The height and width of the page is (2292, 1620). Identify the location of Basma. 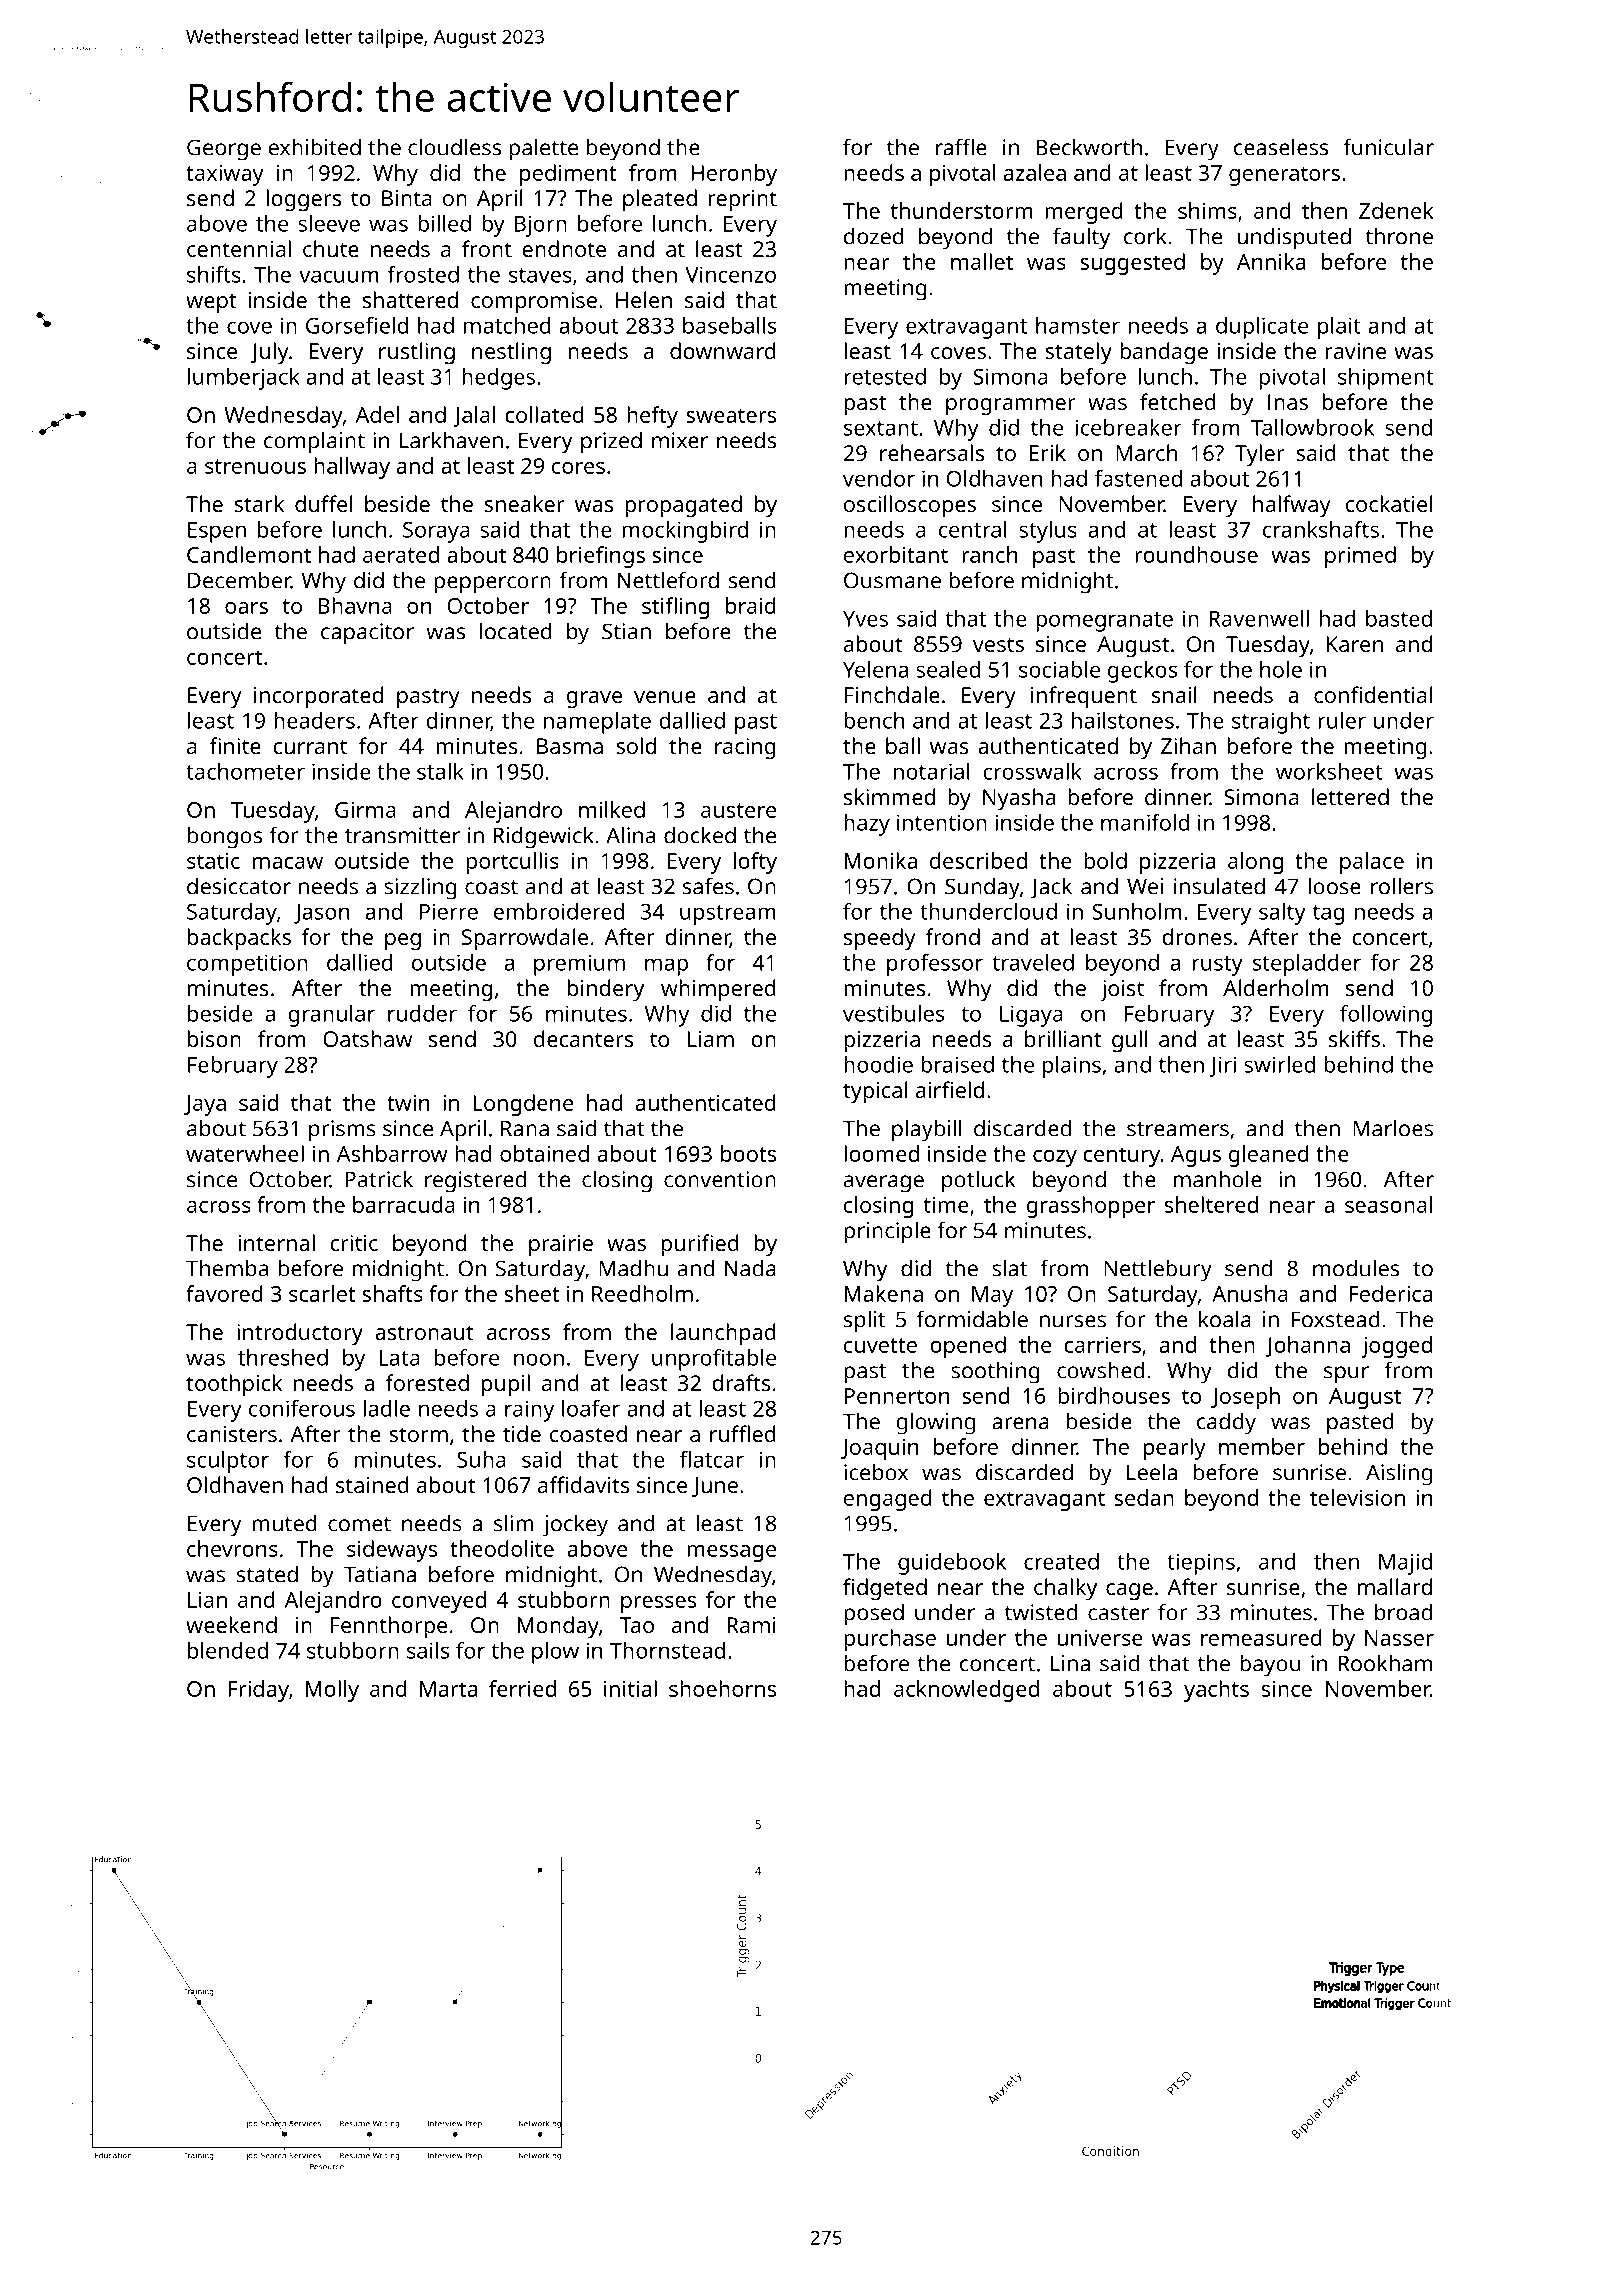
(570, 746).
